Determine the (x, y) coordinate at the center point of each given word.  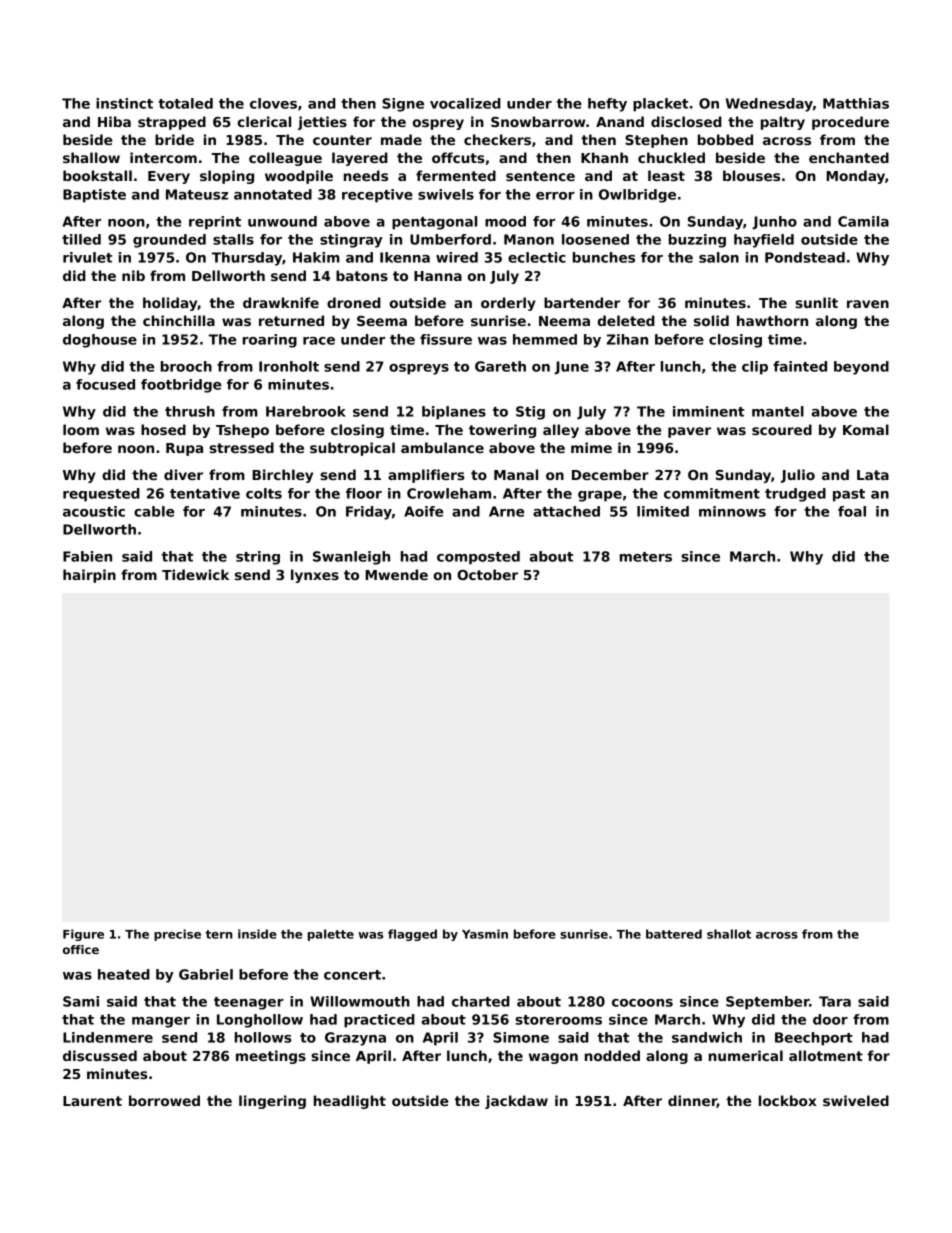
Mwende (396, 574)
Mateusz (197, 194)
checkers (497, 139)
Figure (83, 935)
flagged (412, 935)
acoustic (94, 511)
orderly (508, 304)
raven (868, 304)
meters (646, 557)
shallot (729, 934)
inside (257, 934)
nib (133, 275)
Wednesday (769, 105)
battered (674, 934)
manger (161, 1022)
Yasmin (485, 934)
